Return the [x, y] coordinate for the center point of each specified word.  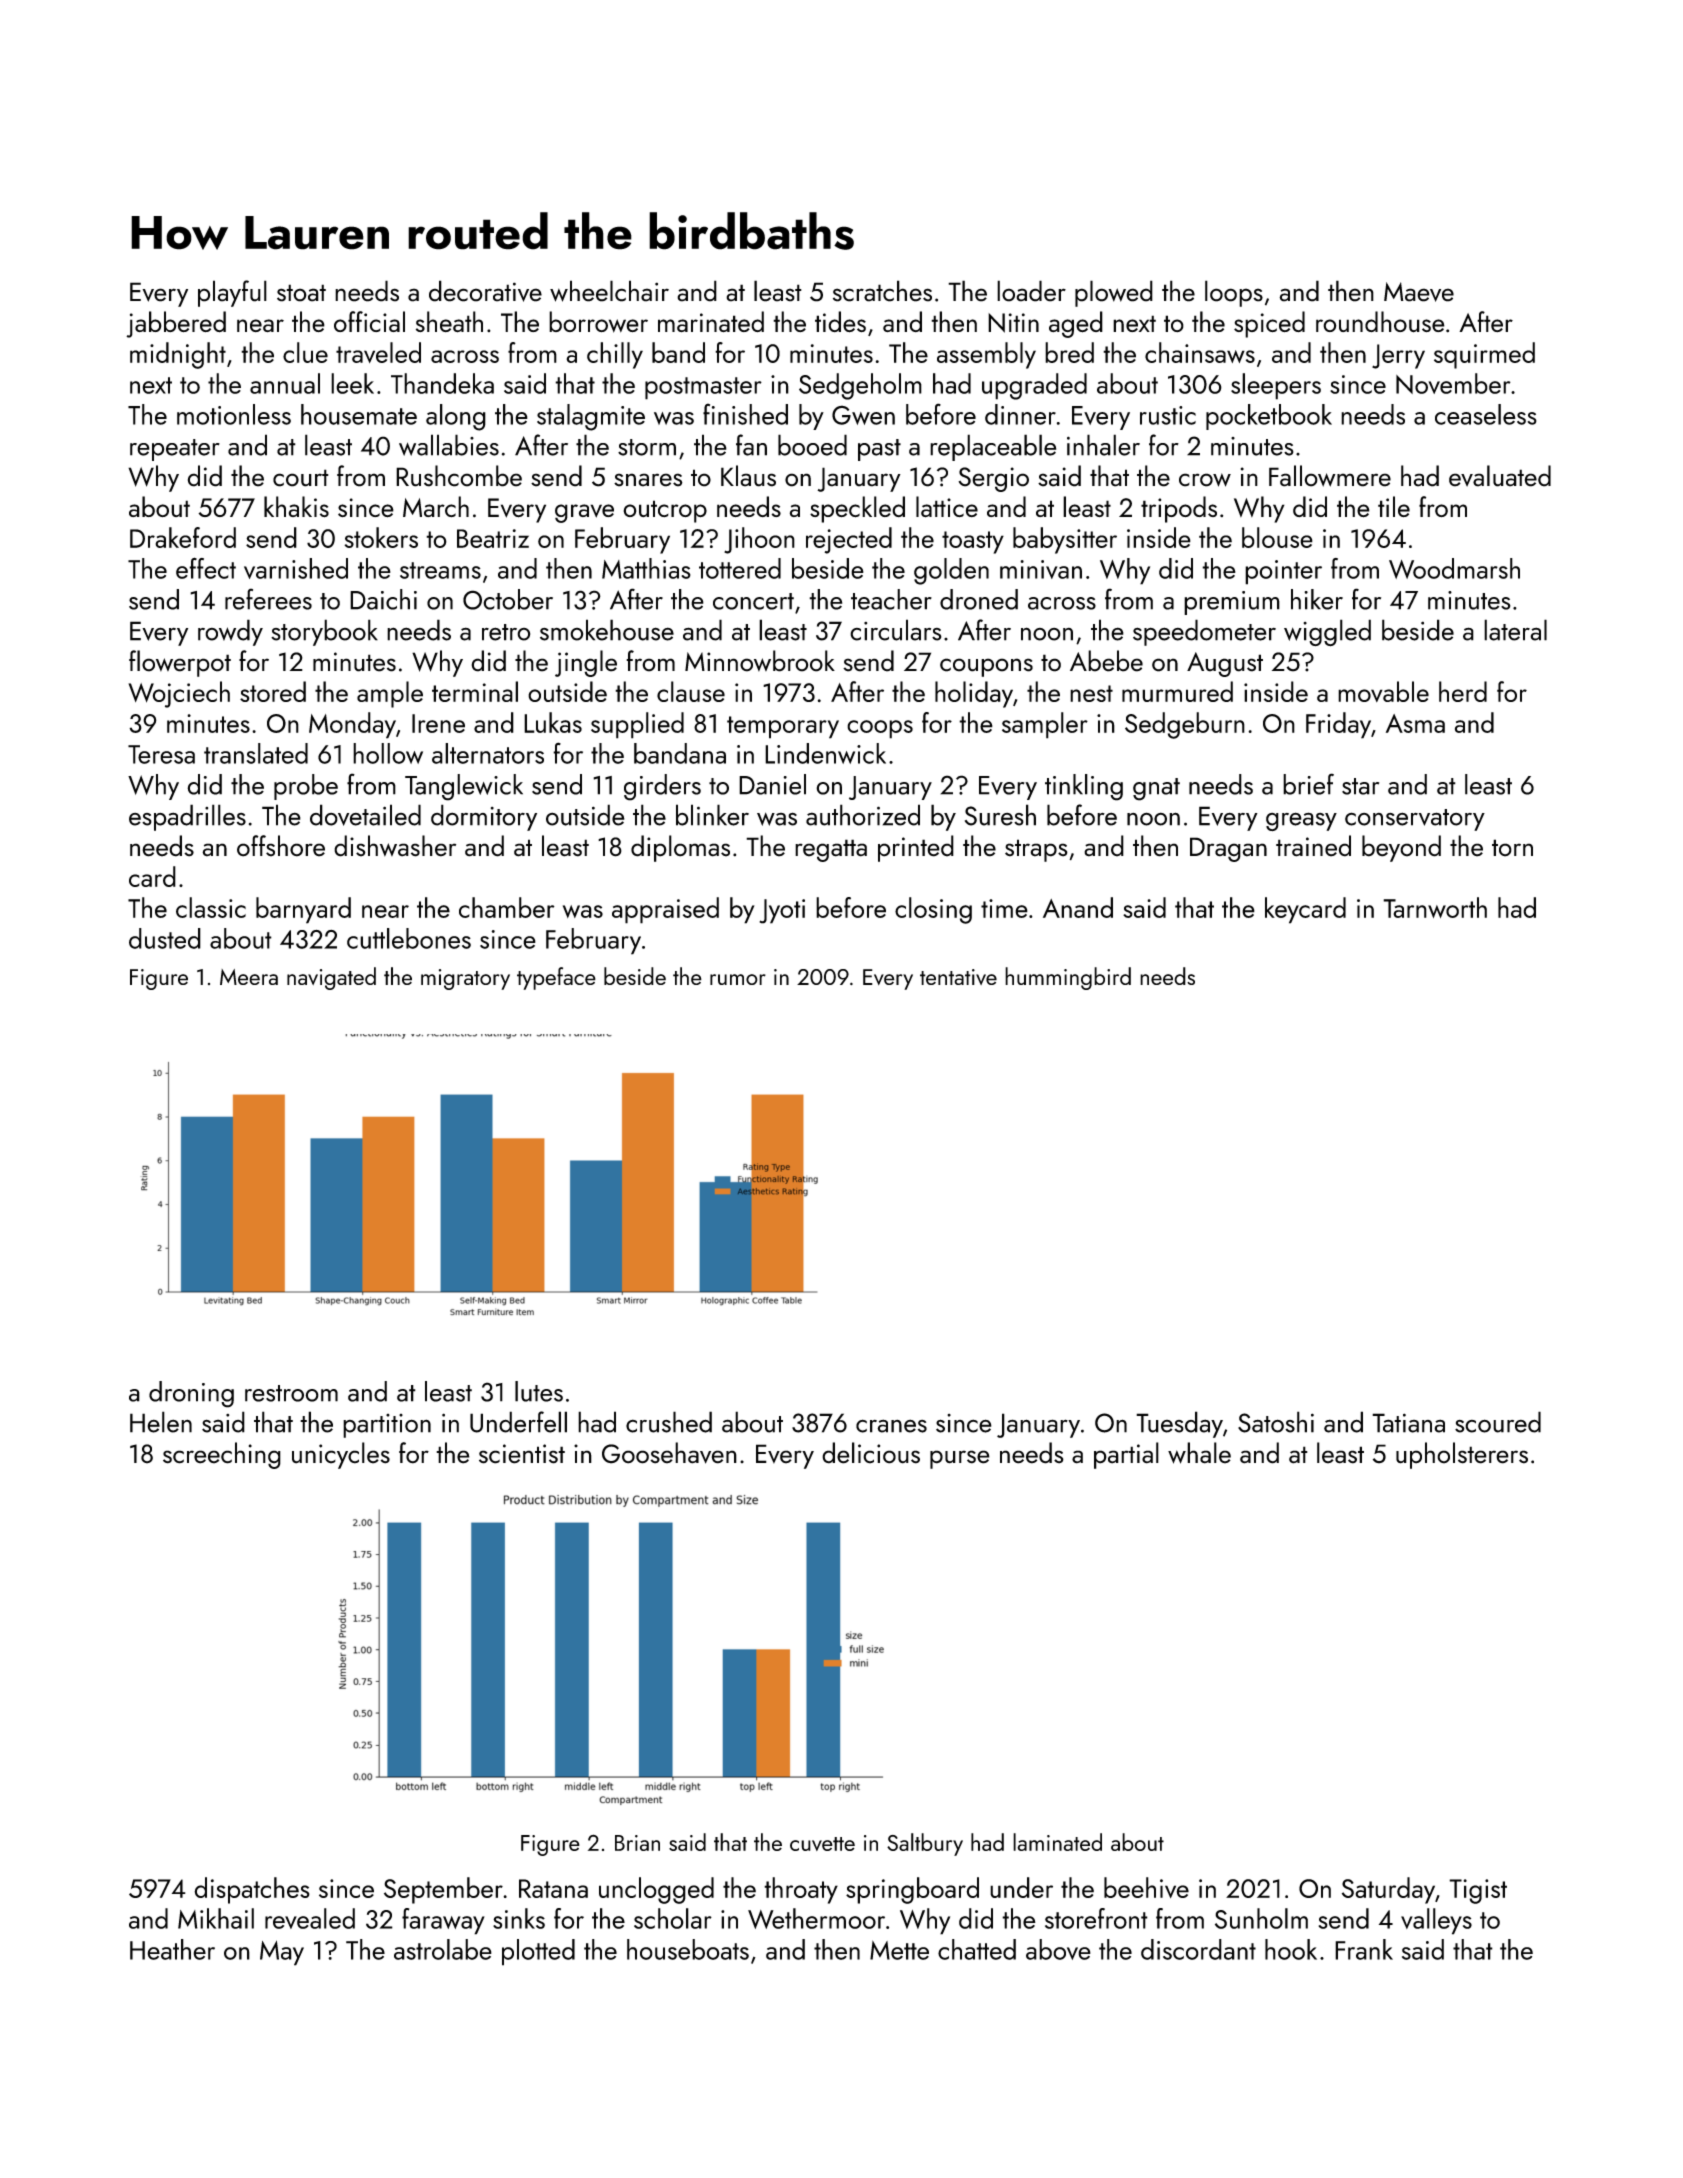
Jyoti [782, 911]
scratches [882, 291]
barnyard [303, 910]
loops [1234, 293]
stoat [301, 293]
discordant [1198, 1949]
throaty [801, 1890]
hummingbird [1068, 978]
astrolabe [443, 1949]
